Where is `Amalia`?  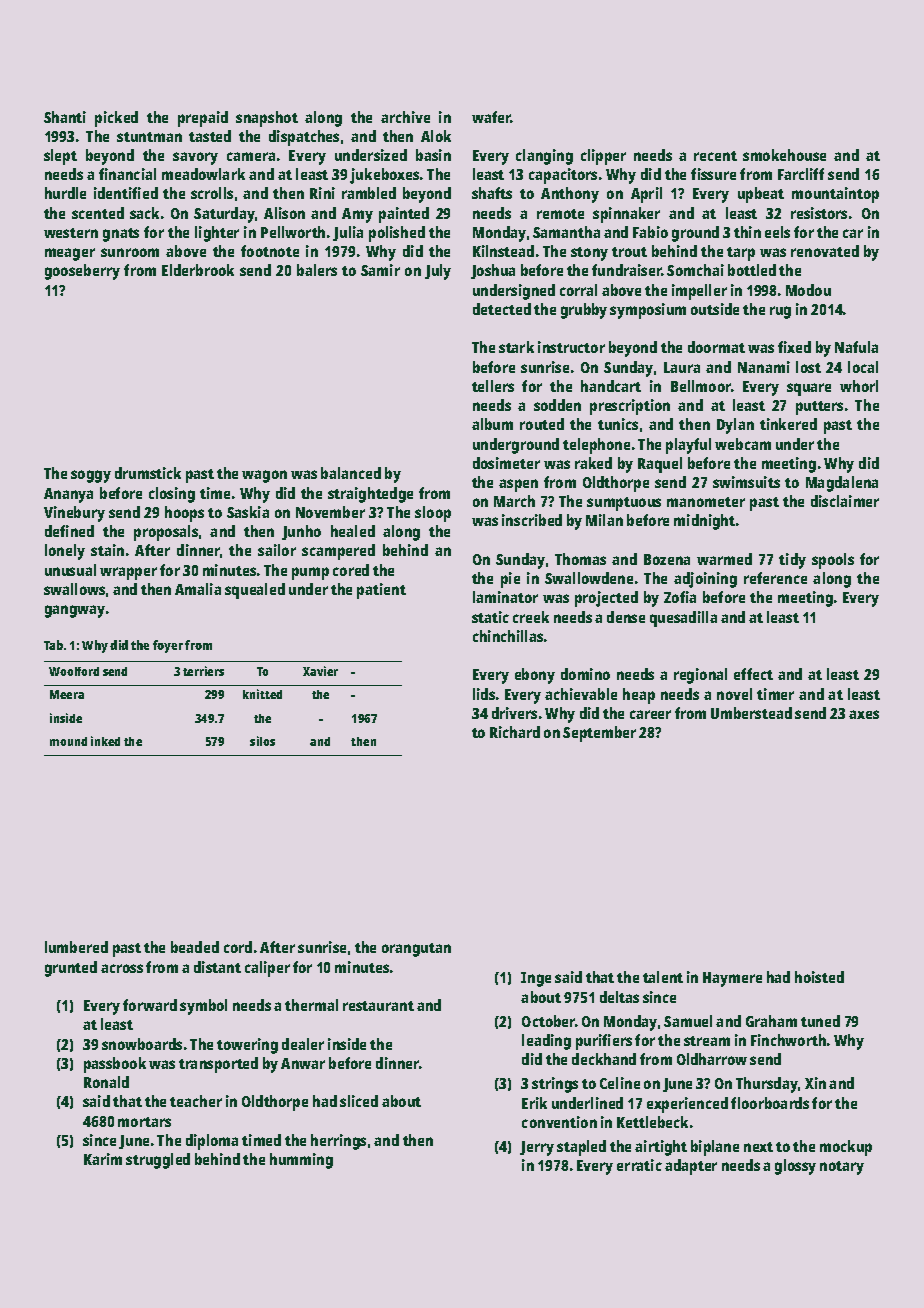 Amalia is located at coordinates (198, 589).
